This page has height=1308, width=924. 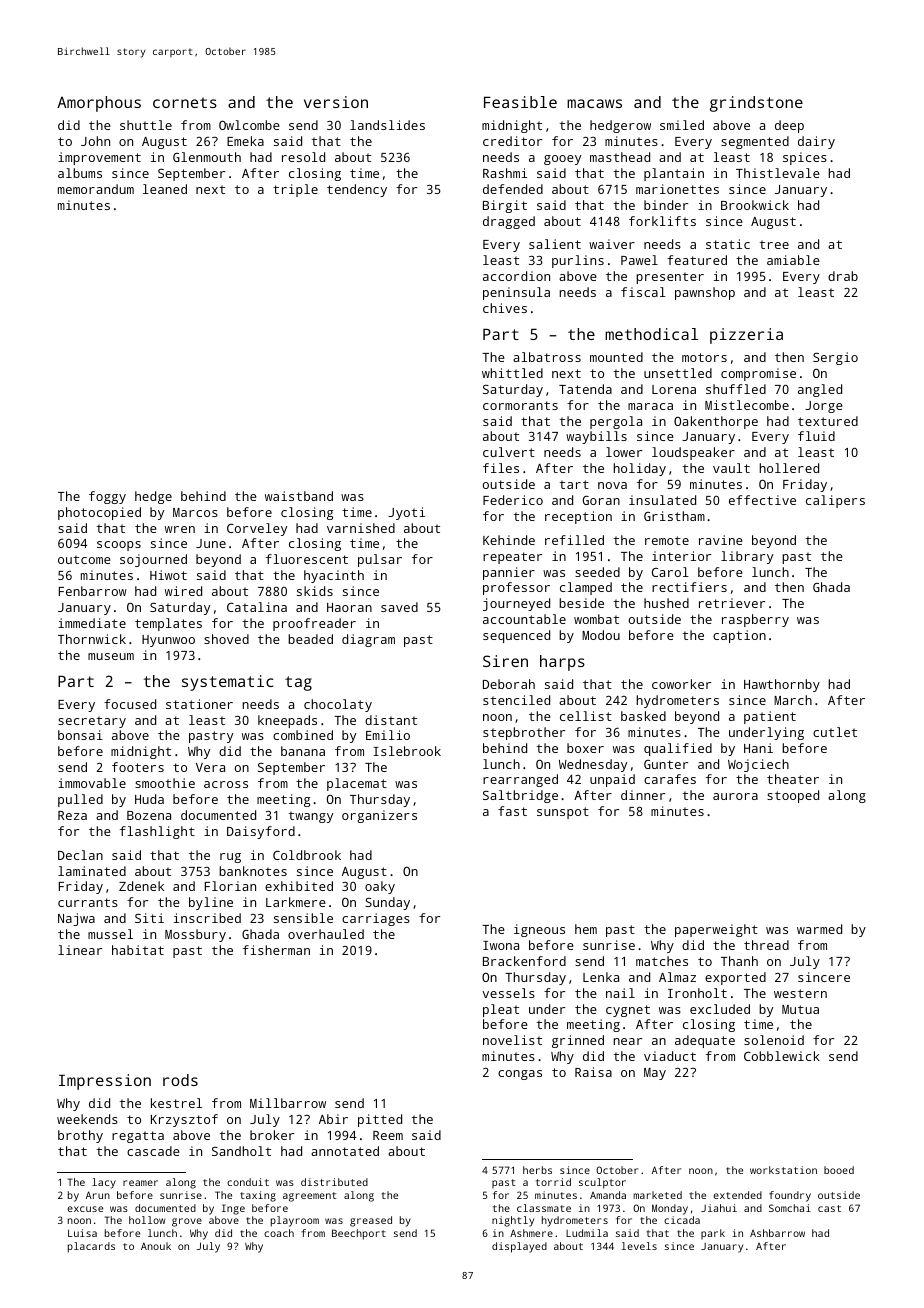 What do you see at coordinates (199, 704) in the page?
I see `stationer` at bounding box center [199, 704].
